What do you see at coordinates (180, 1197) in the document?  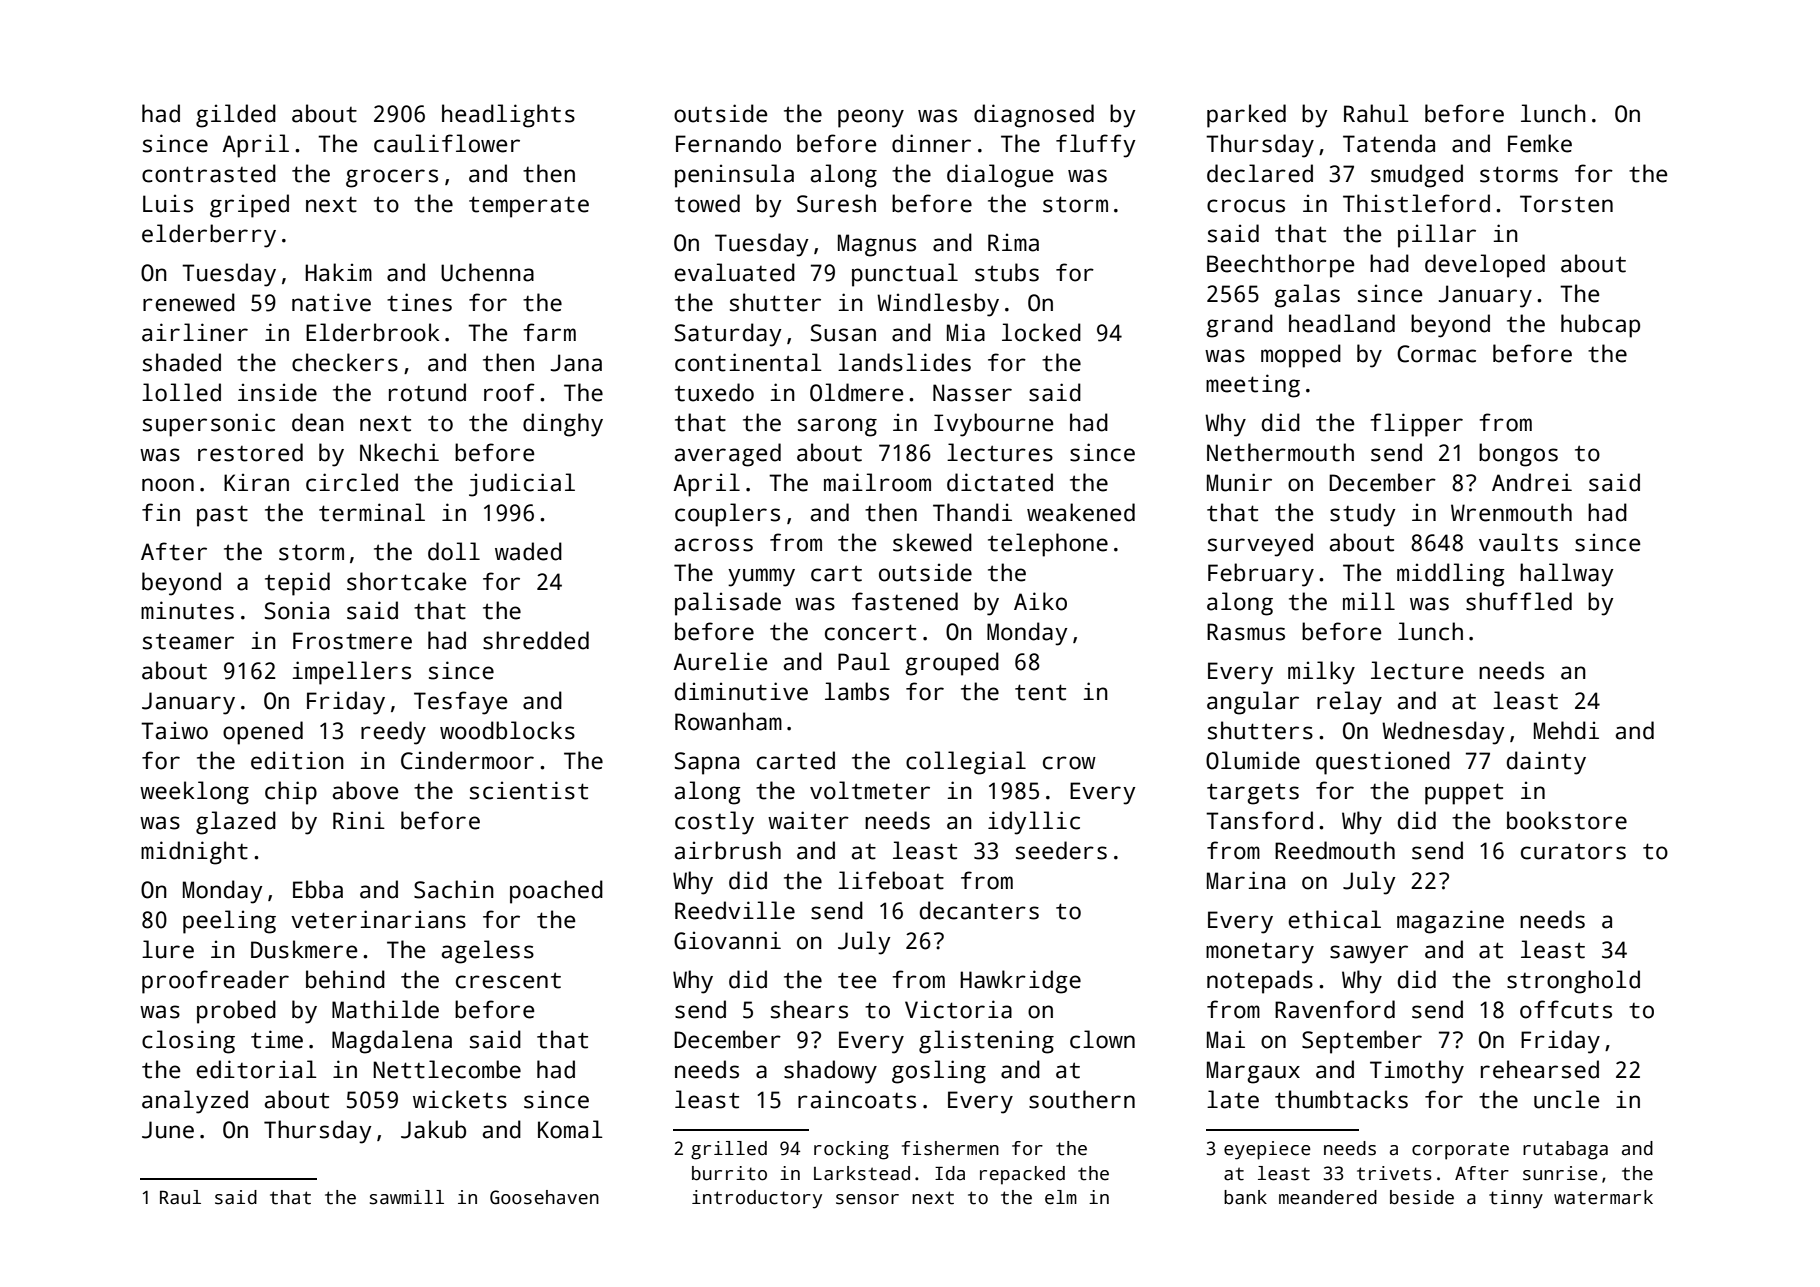 I see `Raul` at bounding box center [180, 1197].
